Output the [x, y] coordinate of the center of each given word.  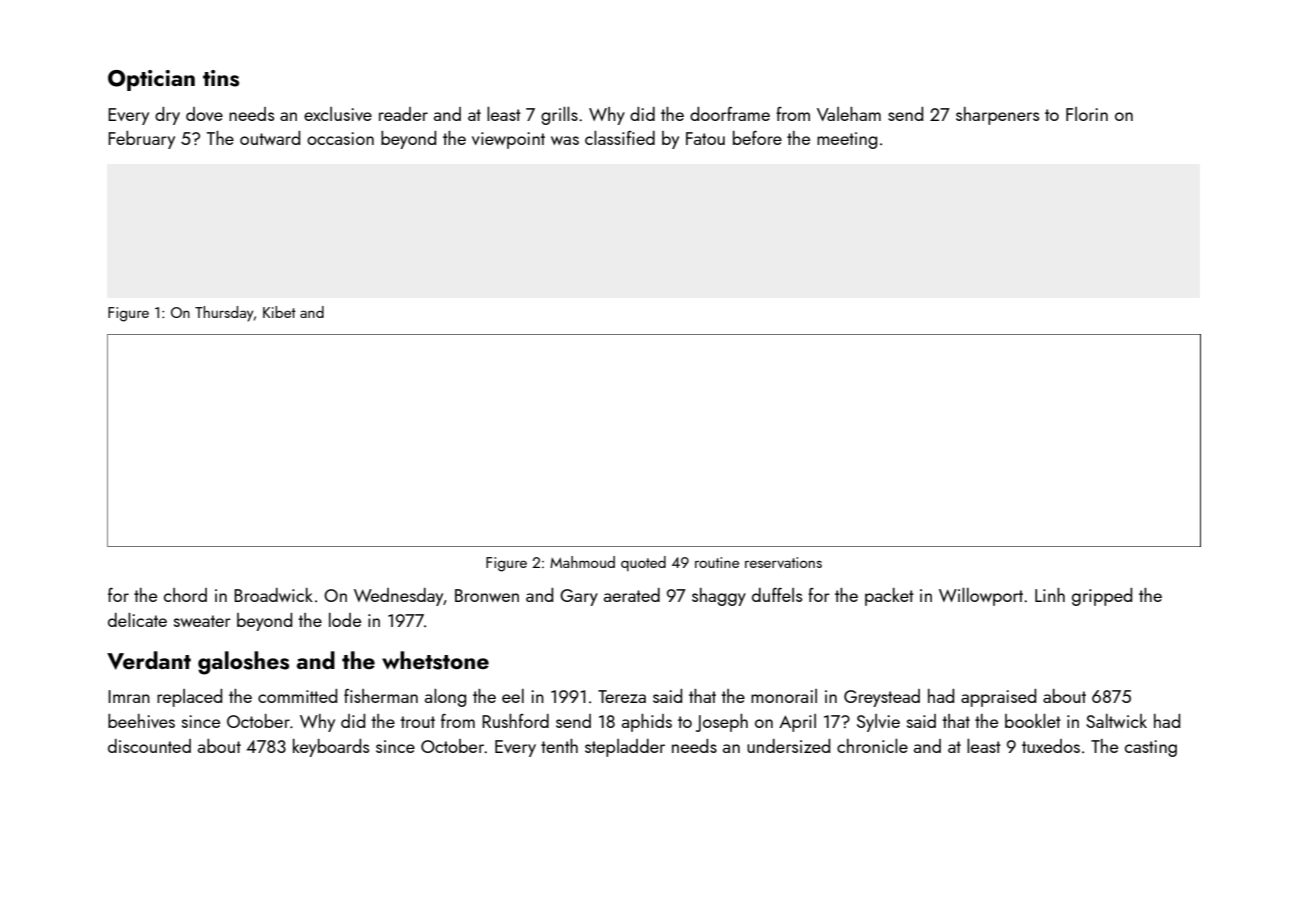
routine [717, 562]
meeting [847, 140]
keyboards [331, 748]
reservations [783, 562]
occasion [340, 138]
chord [185, 595]
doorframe [730, 114]
